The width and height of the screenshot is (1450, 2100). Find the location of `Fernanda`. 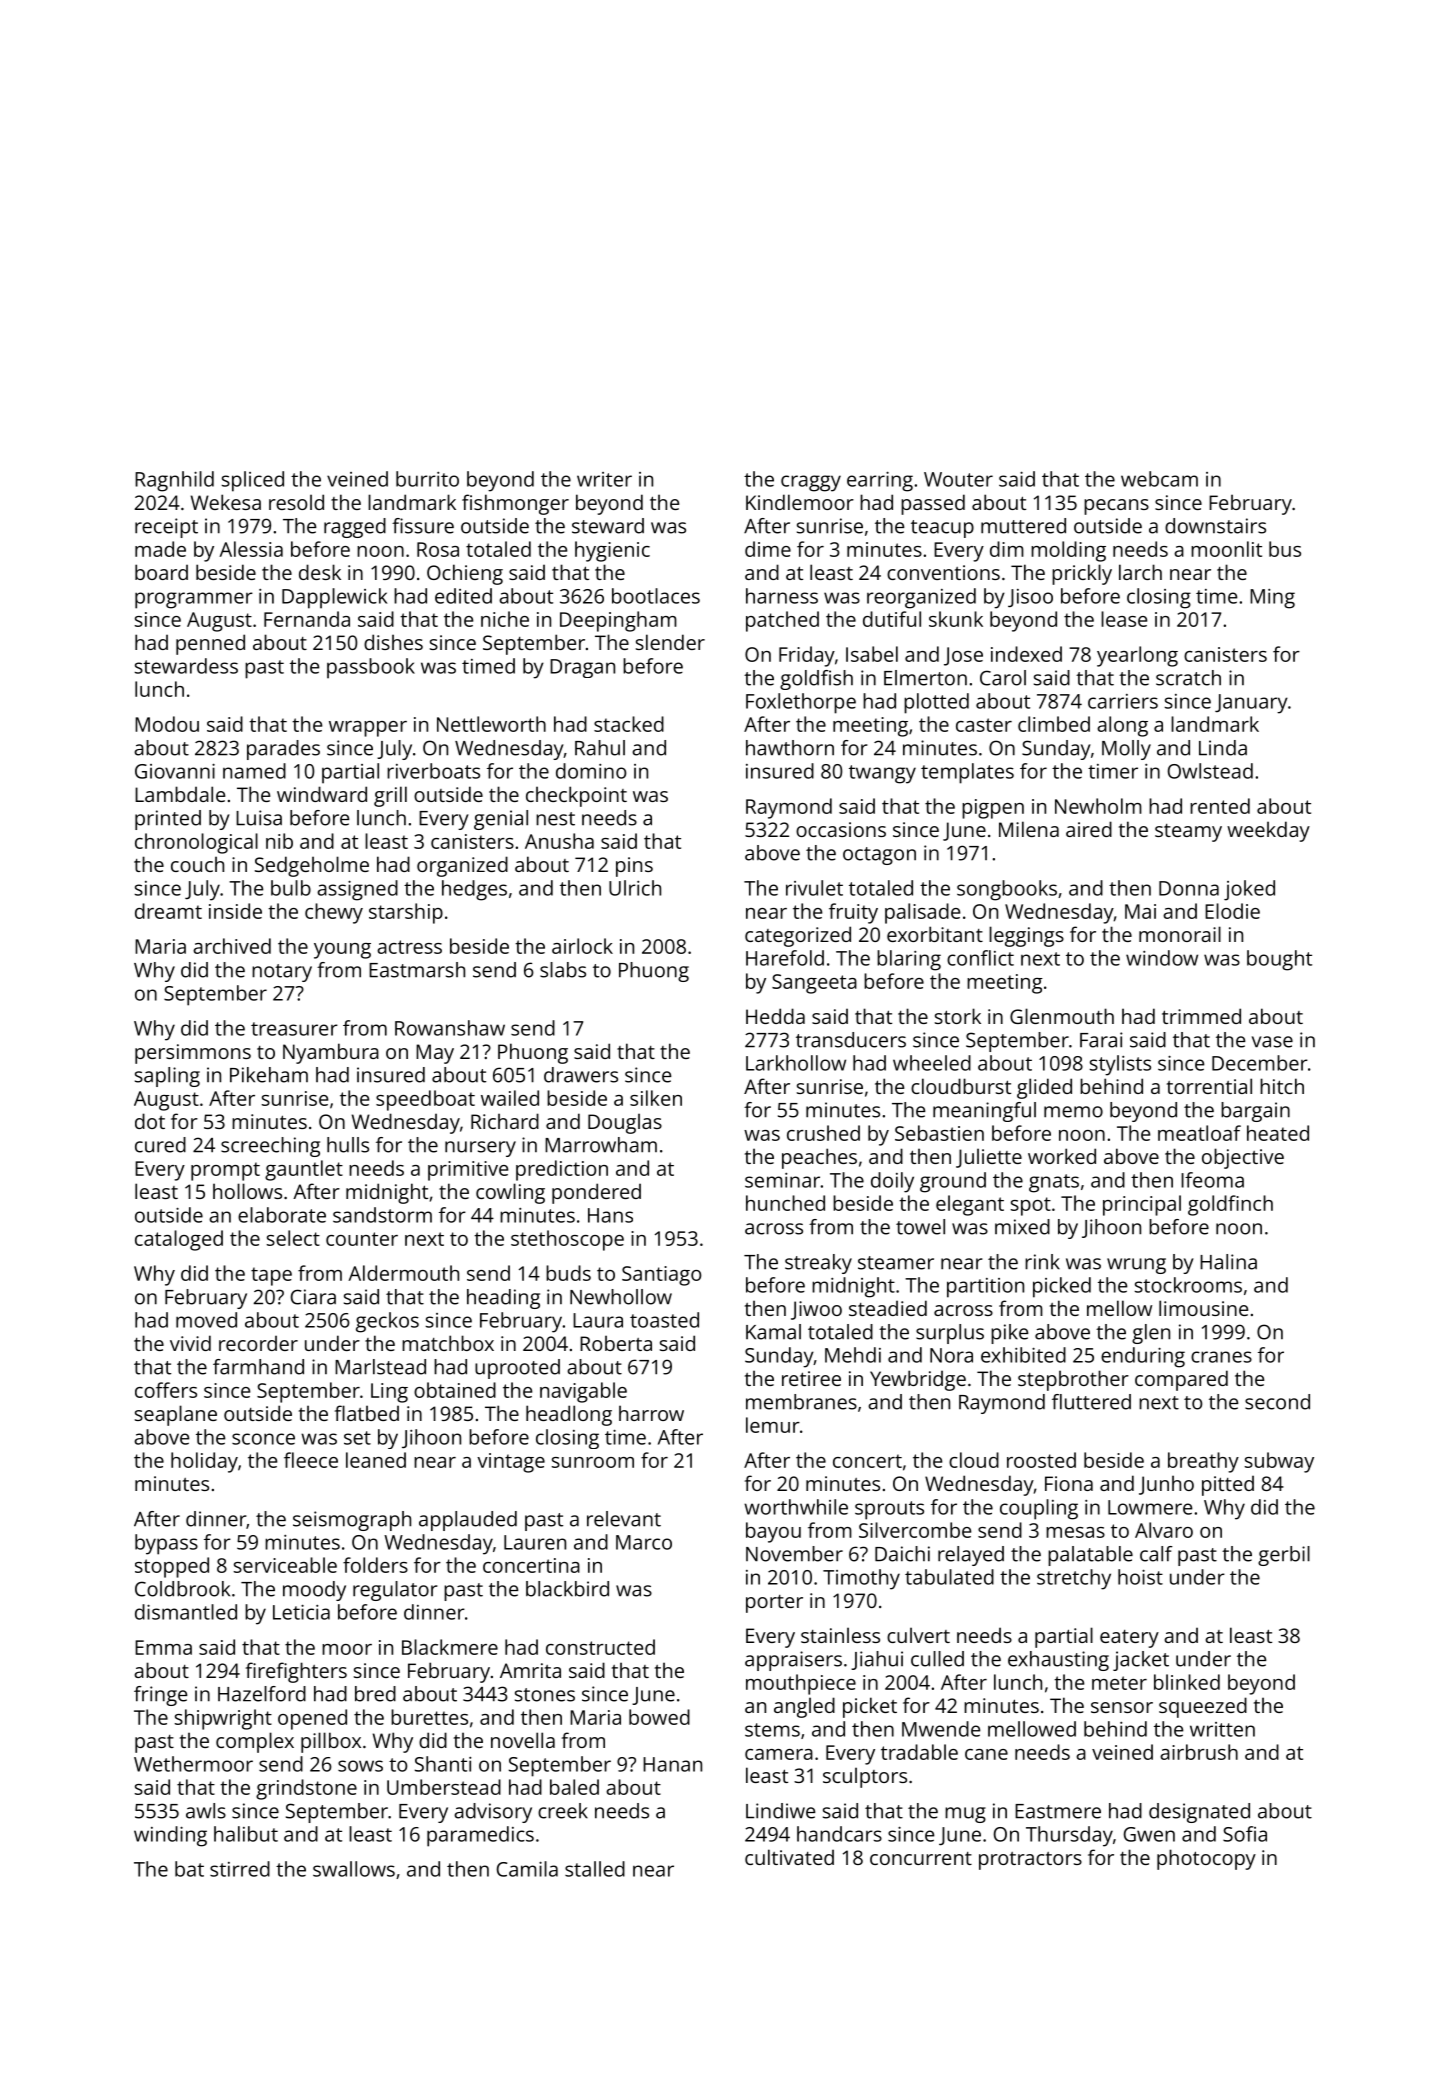

Fernanda is located at coordinates (307, 619).
